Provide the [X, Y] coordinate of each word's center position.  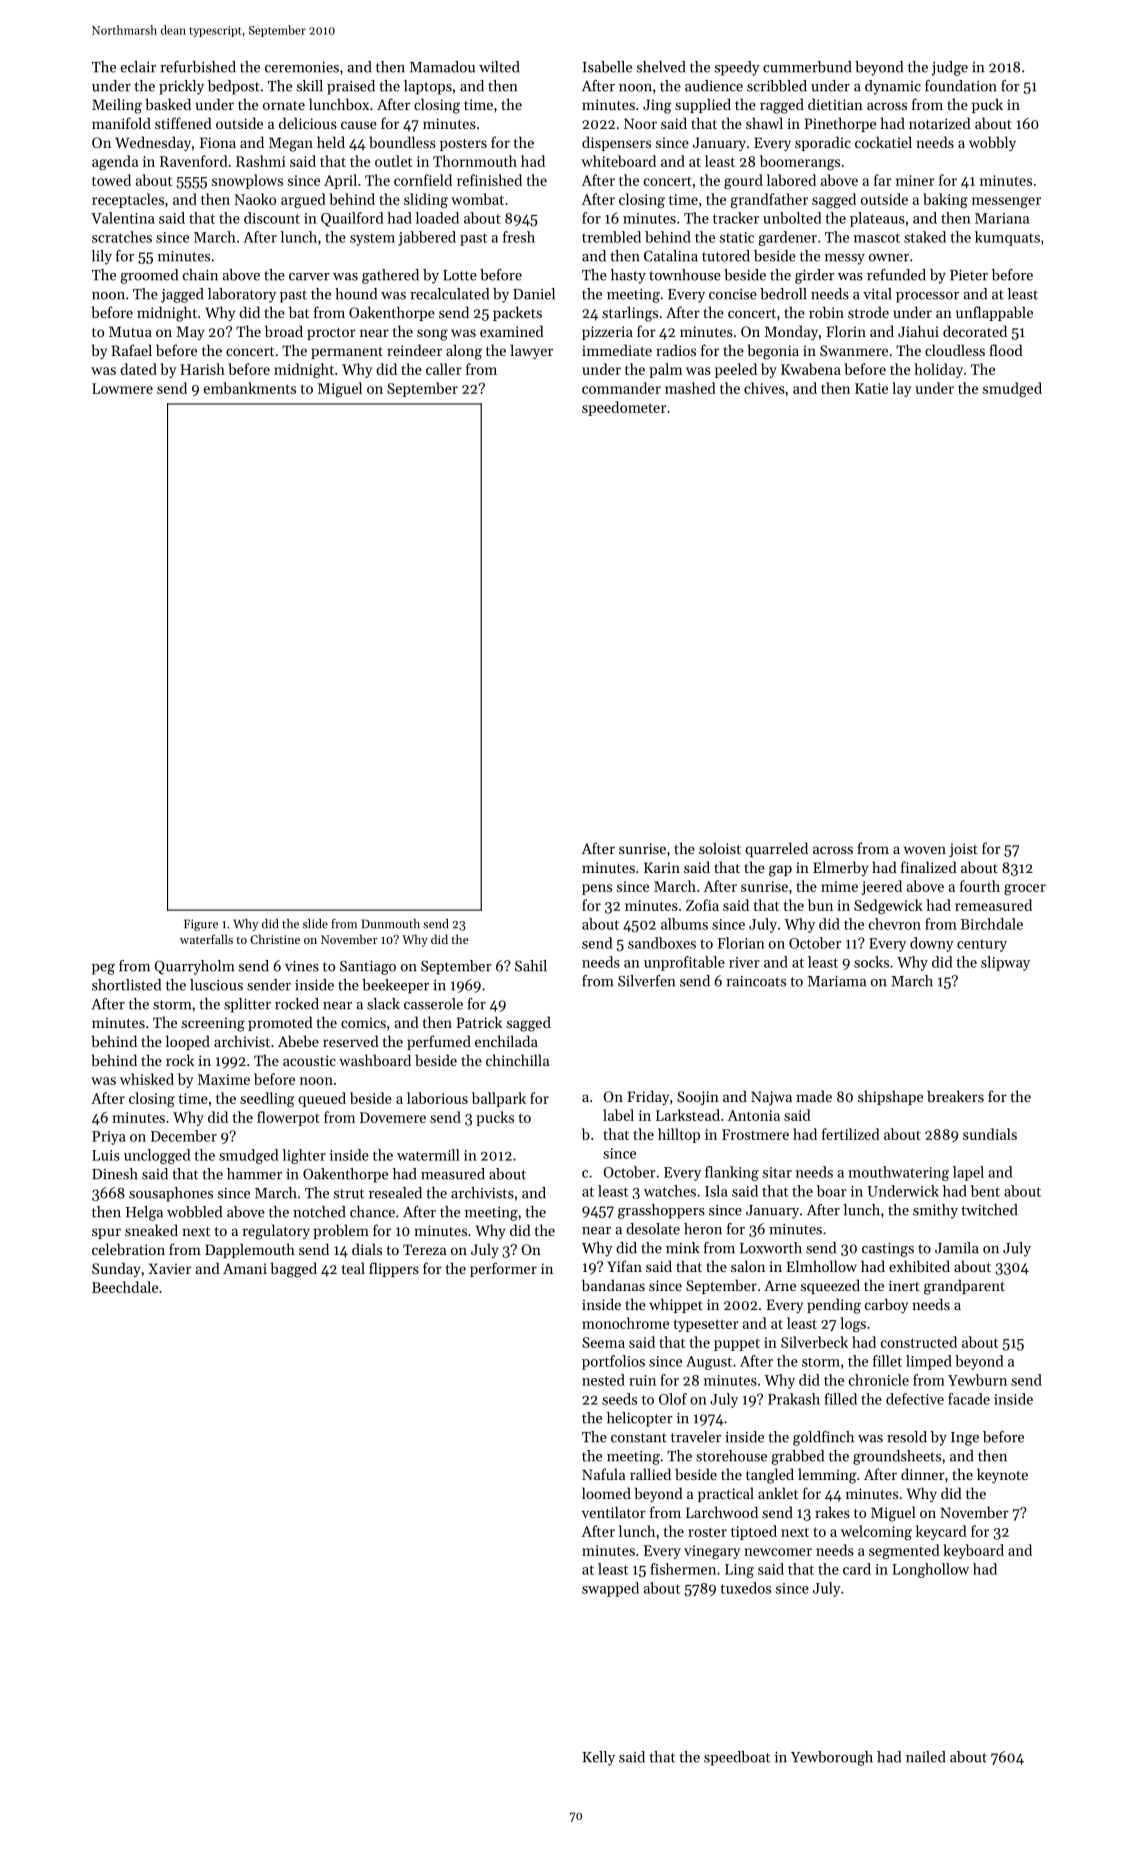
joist [963, 850]
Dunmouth [391, 924]
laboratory [242, 295]
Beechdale [125, 1287]
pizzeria [607, 333]
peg [103, 969]
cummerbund [807, 67]
